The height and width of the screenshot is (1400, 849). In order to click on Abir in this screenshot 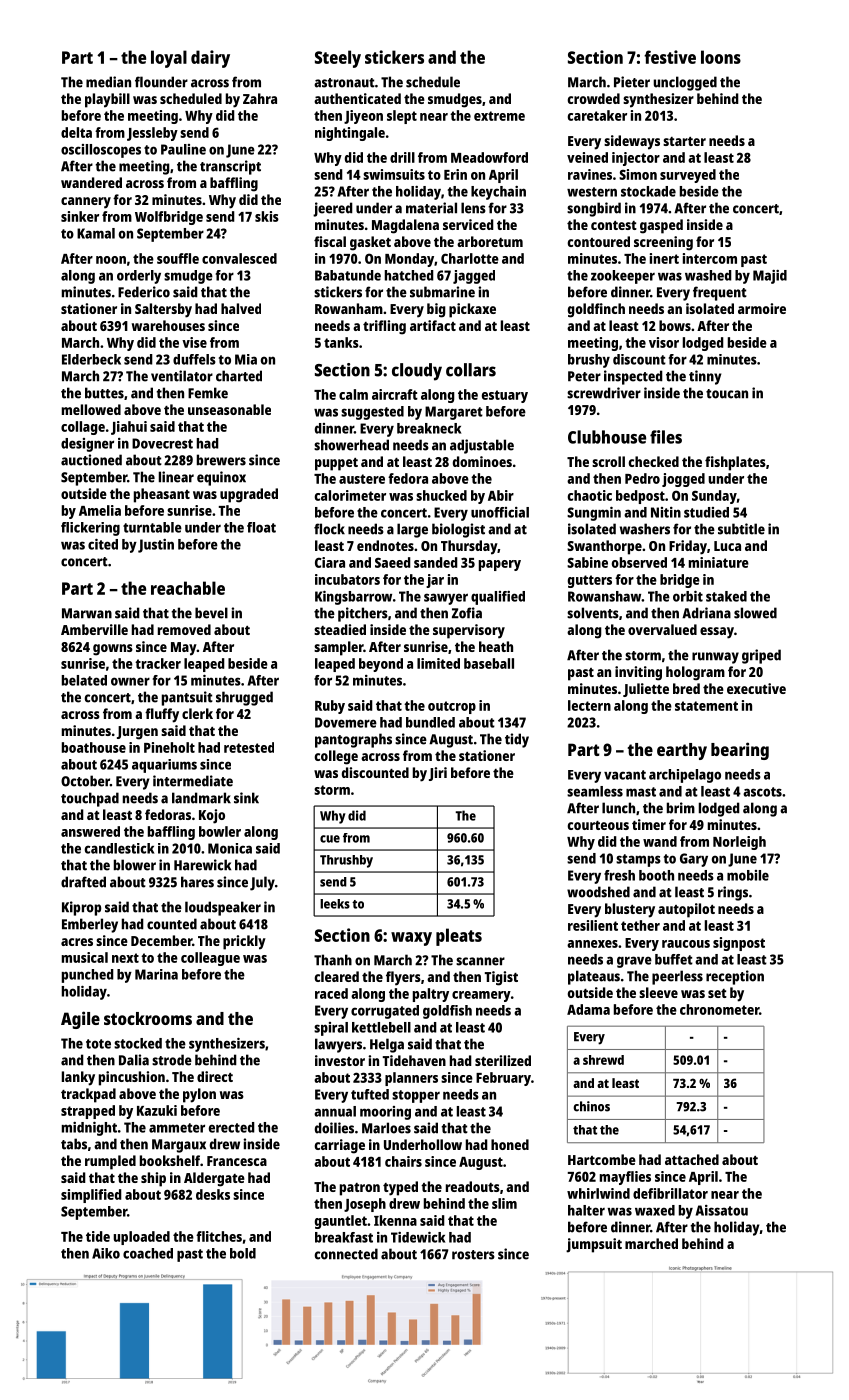, I will do `click(501, 495)`.
